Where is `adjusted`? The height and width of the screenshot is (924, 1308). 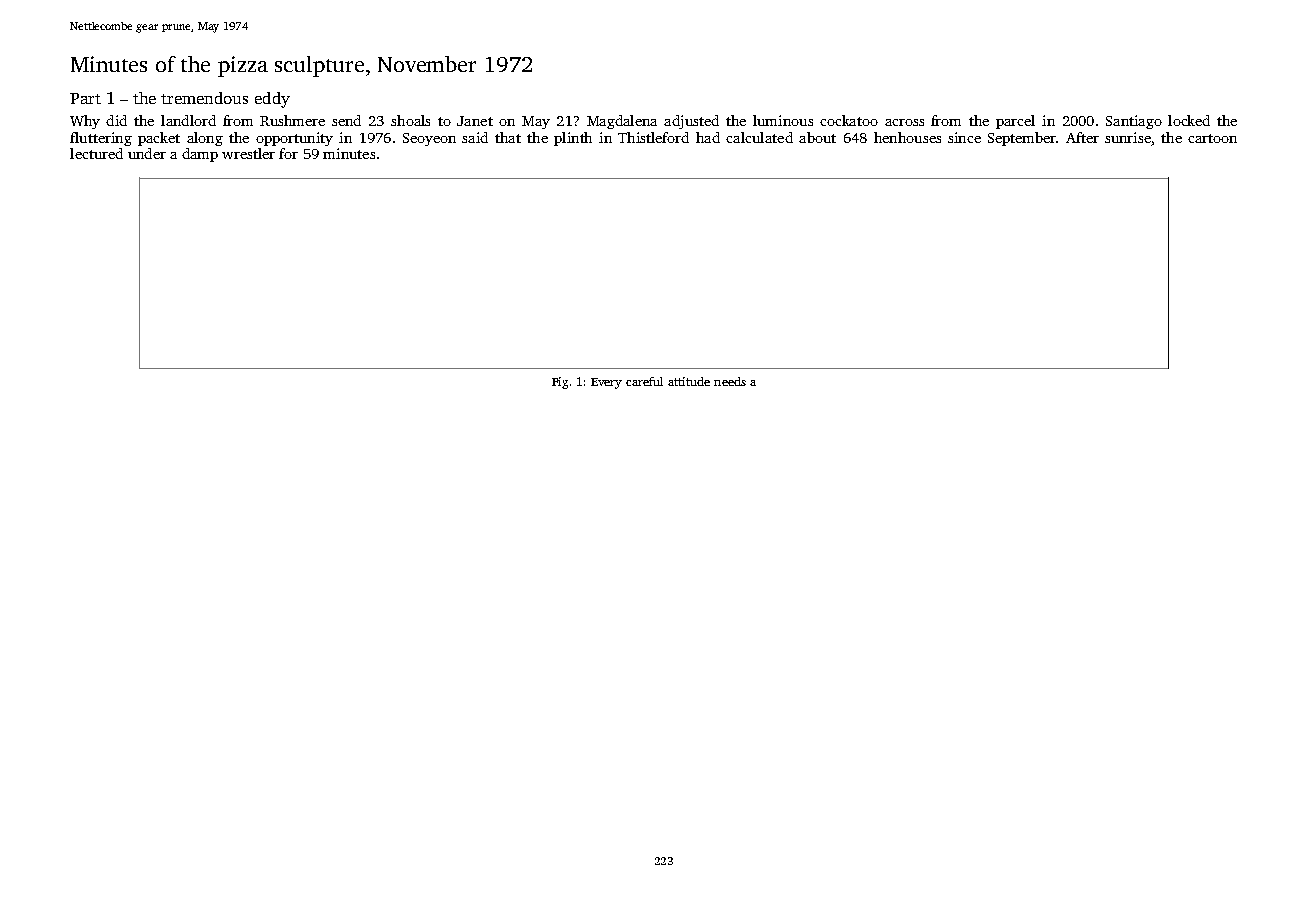 adjusted is located at coordinates (691, 122).
